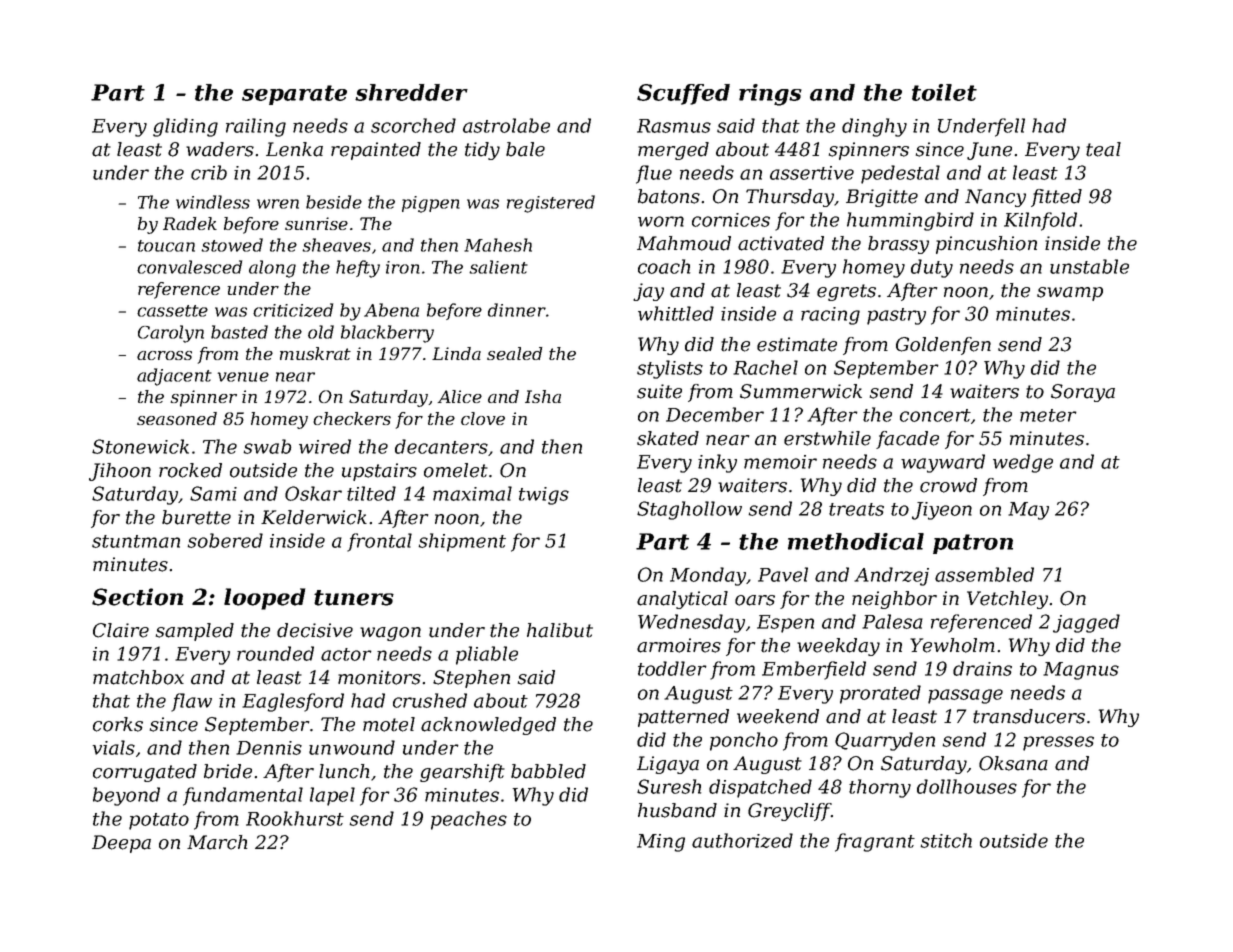  Describe the element at coordinates (517, 310) in the screenshot. I see `dinner` at that location.
